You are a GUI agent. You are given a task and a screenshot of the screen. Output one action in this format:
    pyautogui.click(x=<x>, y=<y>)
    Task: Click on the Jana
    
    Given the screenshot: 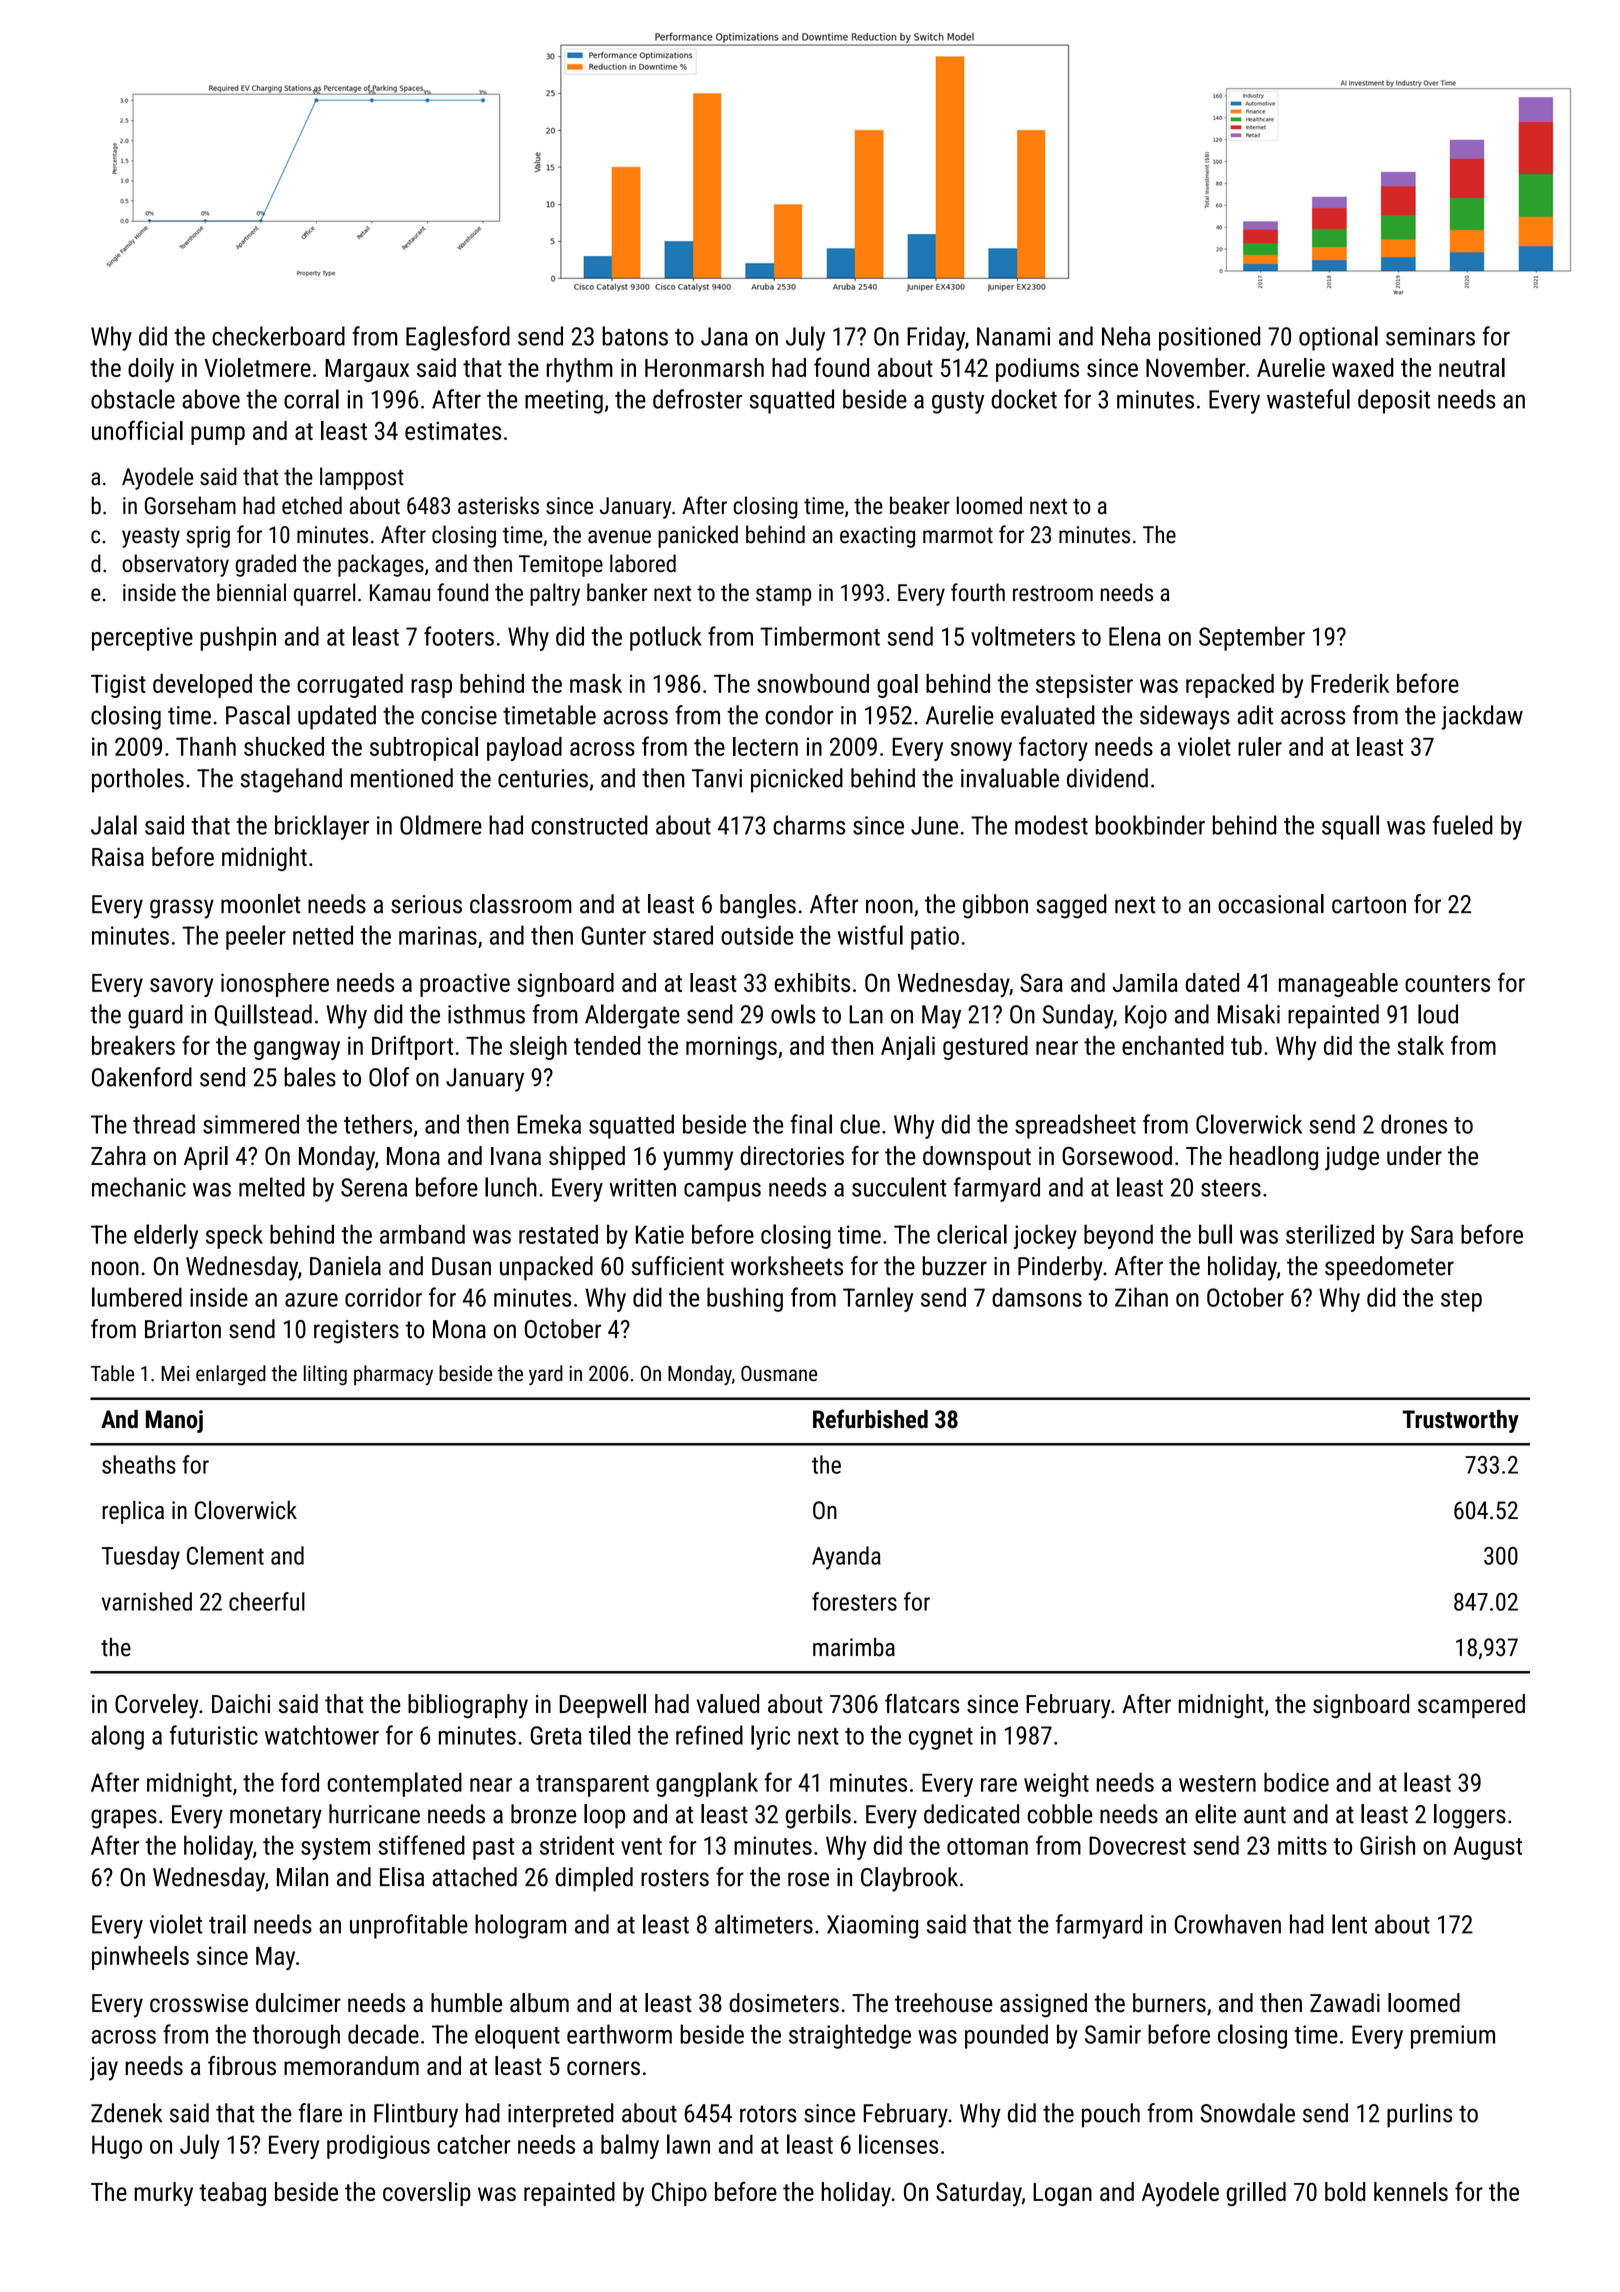 What is the action you would take?
    pyautogui.click(x=724, y=336)
